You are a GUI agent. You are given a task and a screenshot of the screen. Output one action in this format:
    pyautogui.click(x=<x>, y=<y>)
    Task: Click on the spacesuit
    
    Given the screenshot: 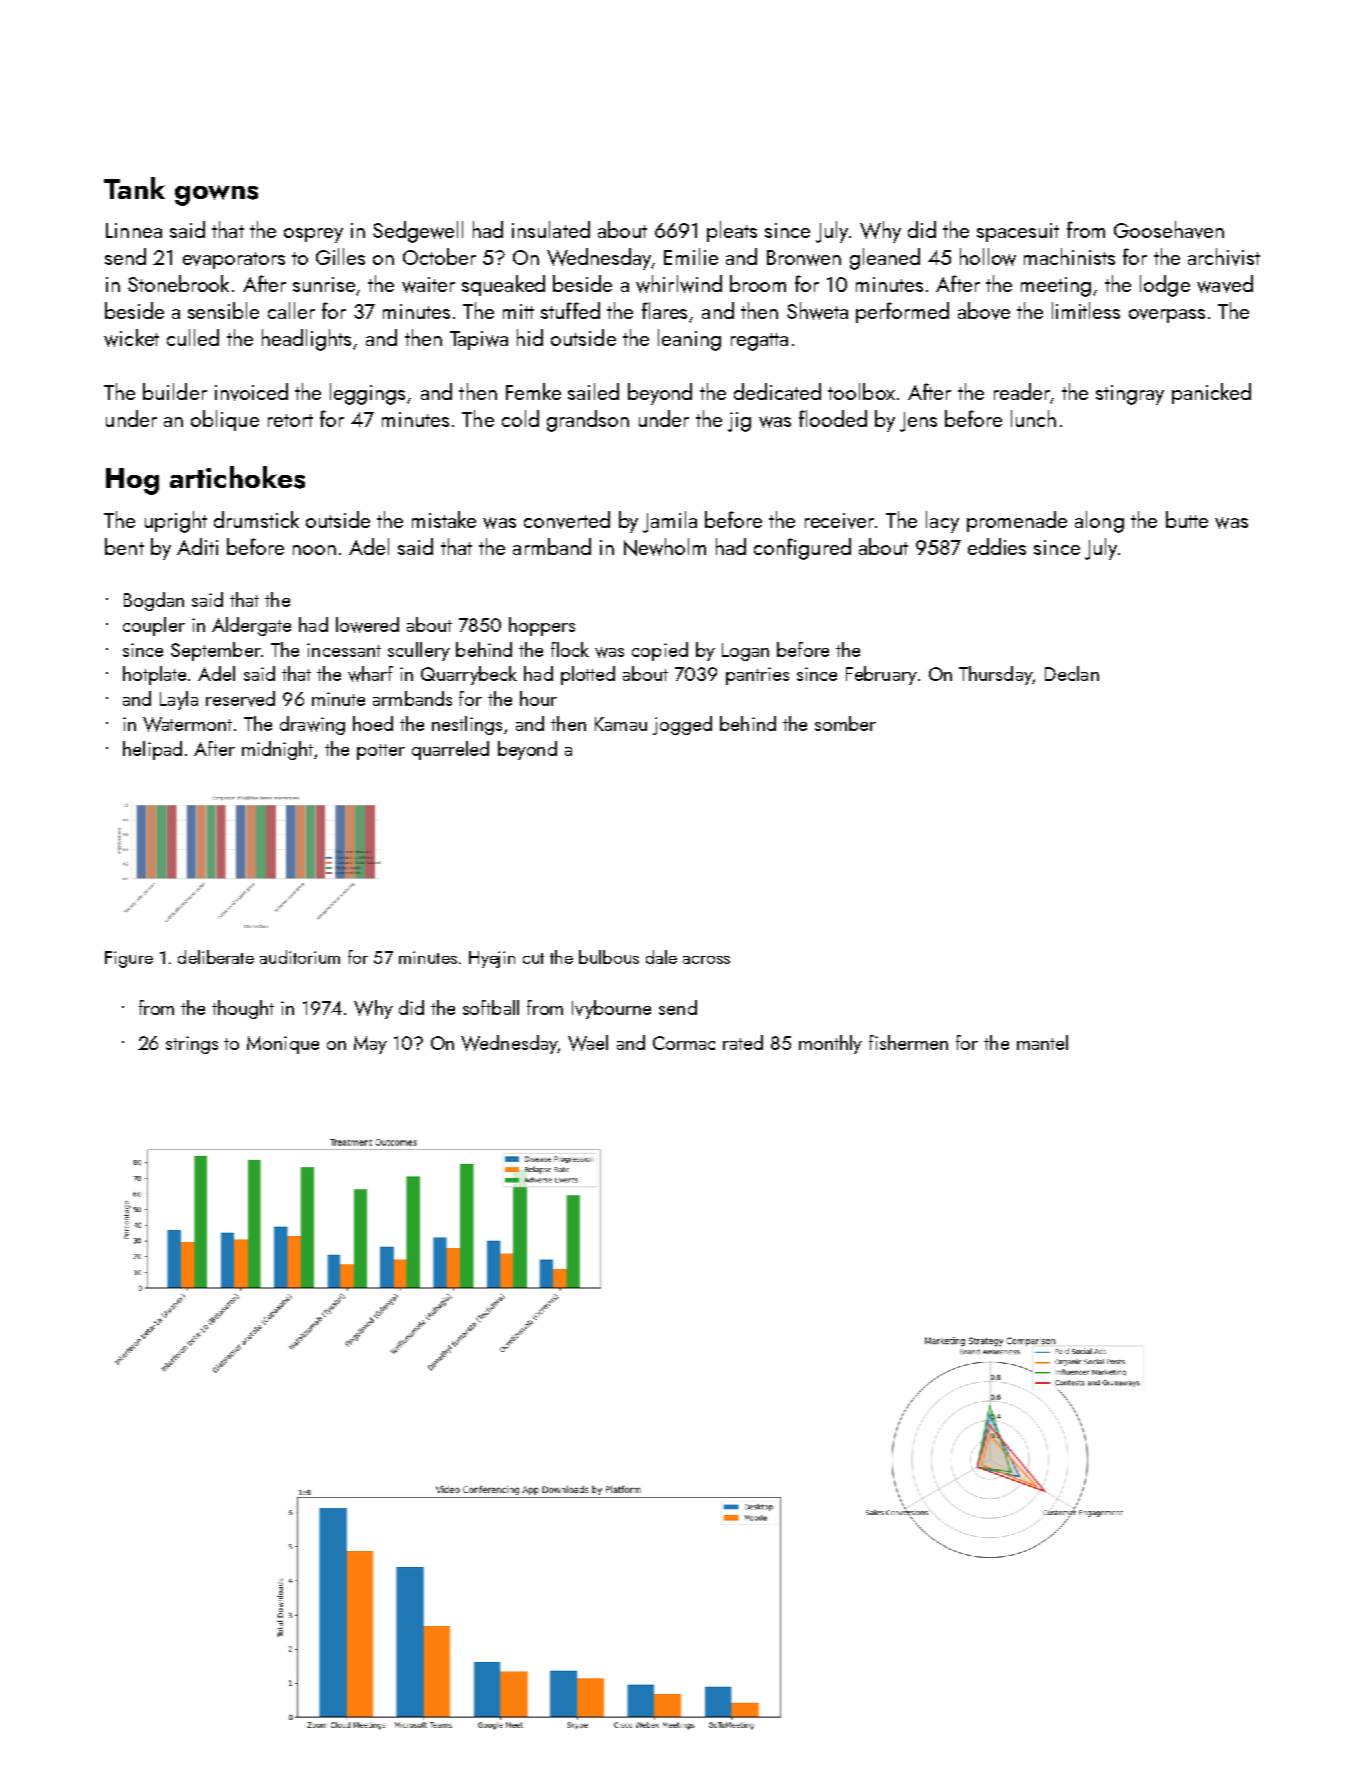 What is the action you would take?
    pyautogui.click(x=1018, y=232)
